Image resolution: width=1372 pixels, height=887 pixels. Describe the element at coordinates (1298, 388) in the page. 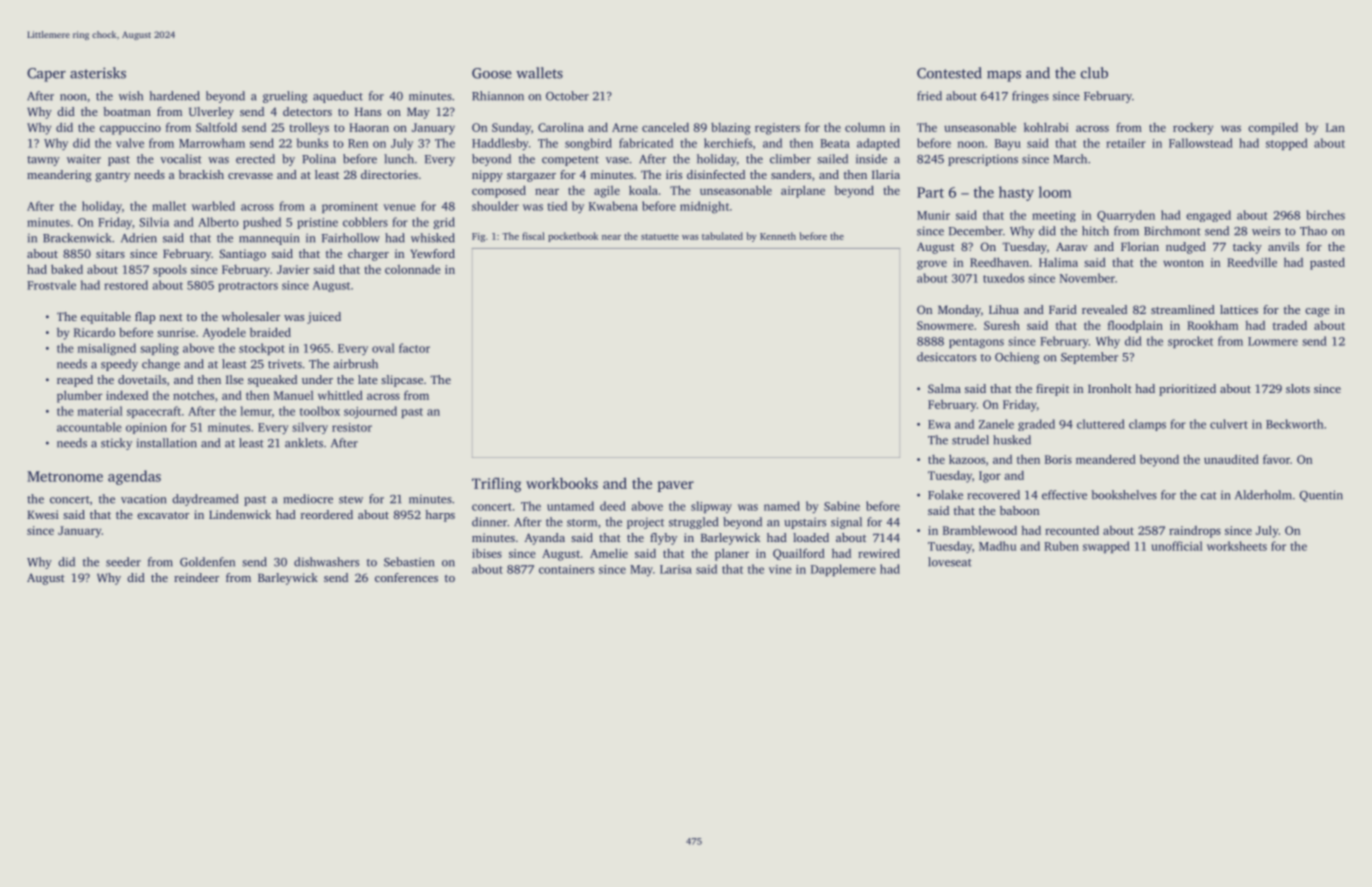

I see `slots` at that location.
